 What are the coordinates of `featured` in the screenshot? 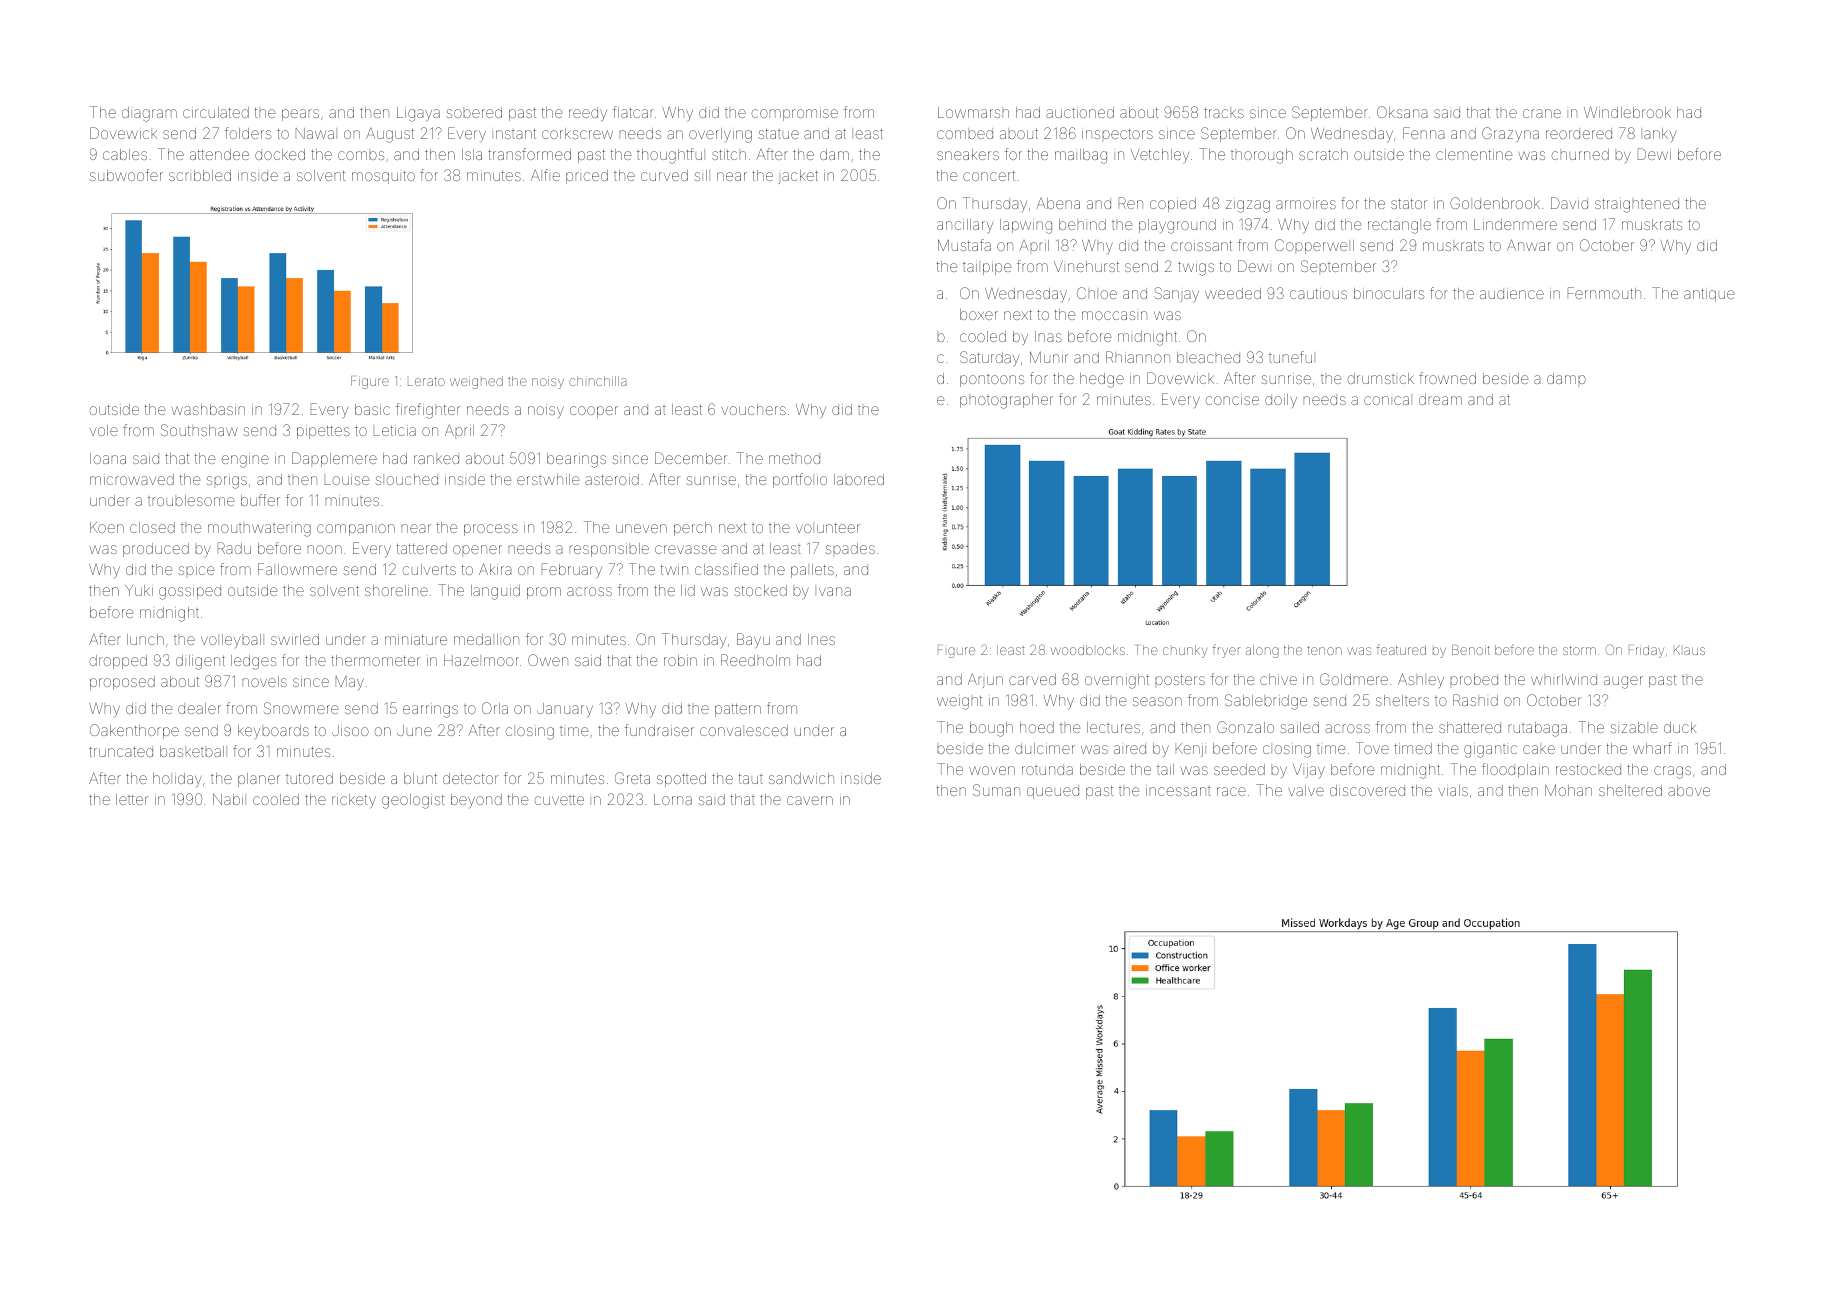 It's located at (1401, 649).
